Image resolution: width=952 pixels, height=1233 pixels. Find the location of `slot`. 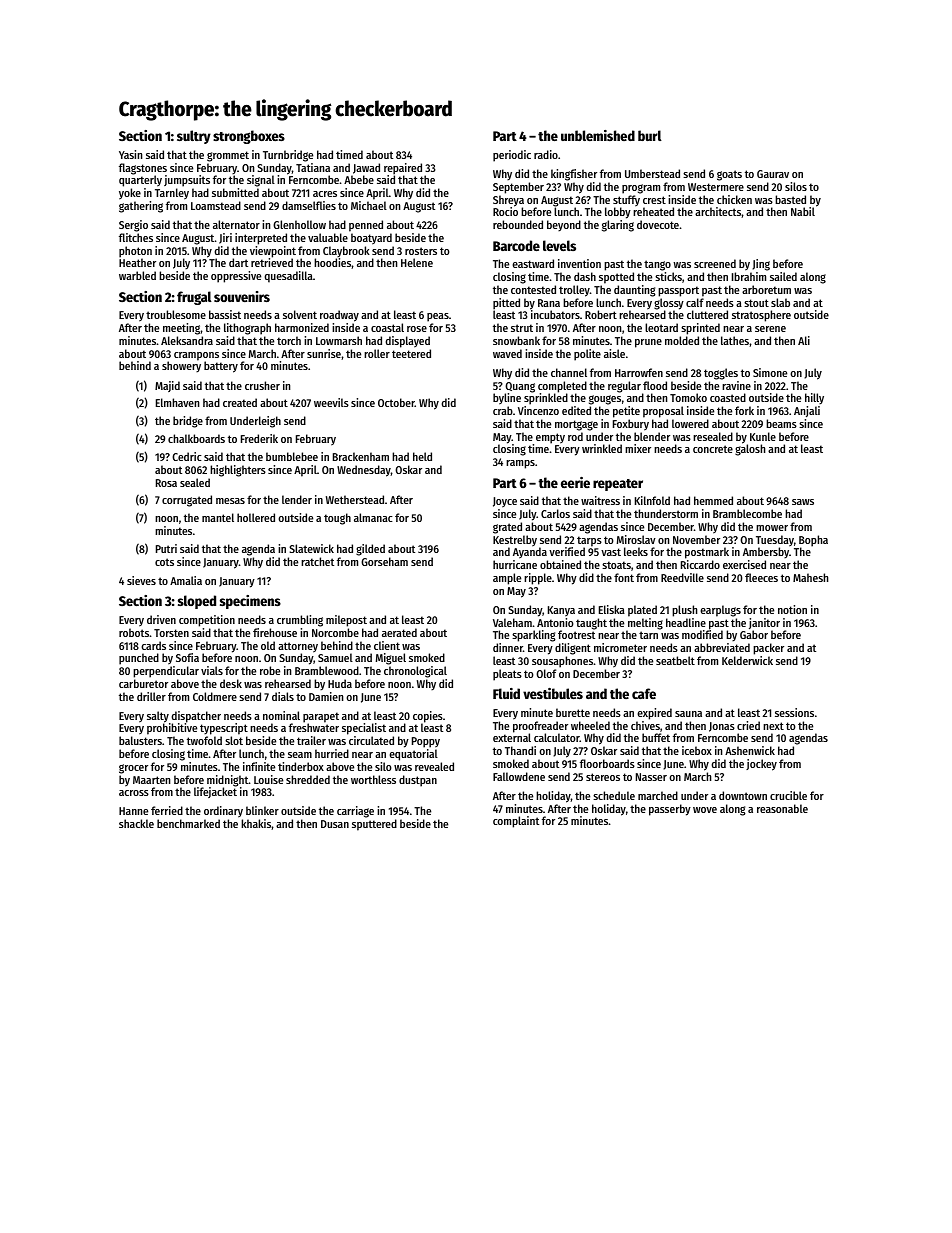

slot is located at coordinates (234, 740).
